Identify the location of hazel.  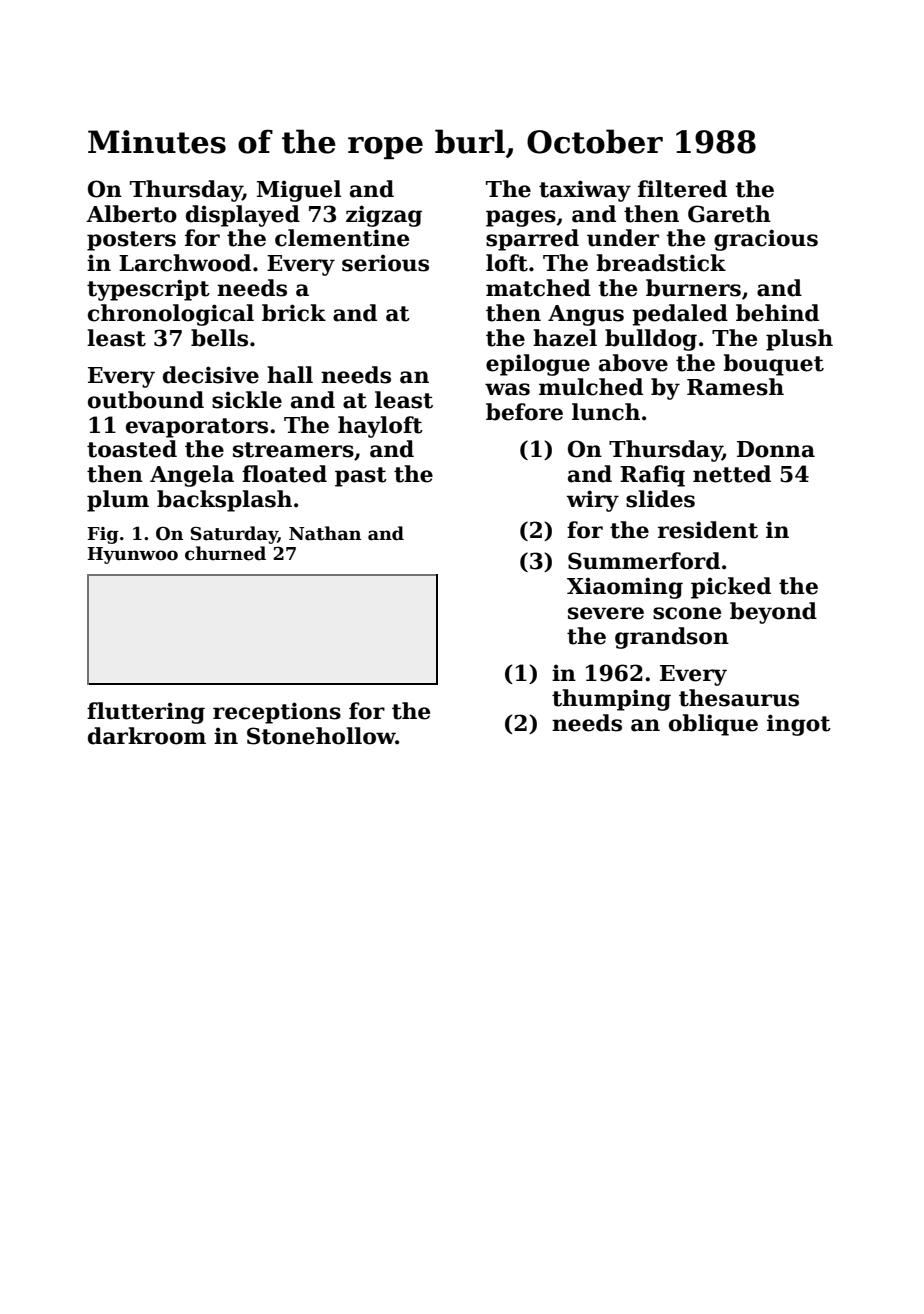
(565, 338).
